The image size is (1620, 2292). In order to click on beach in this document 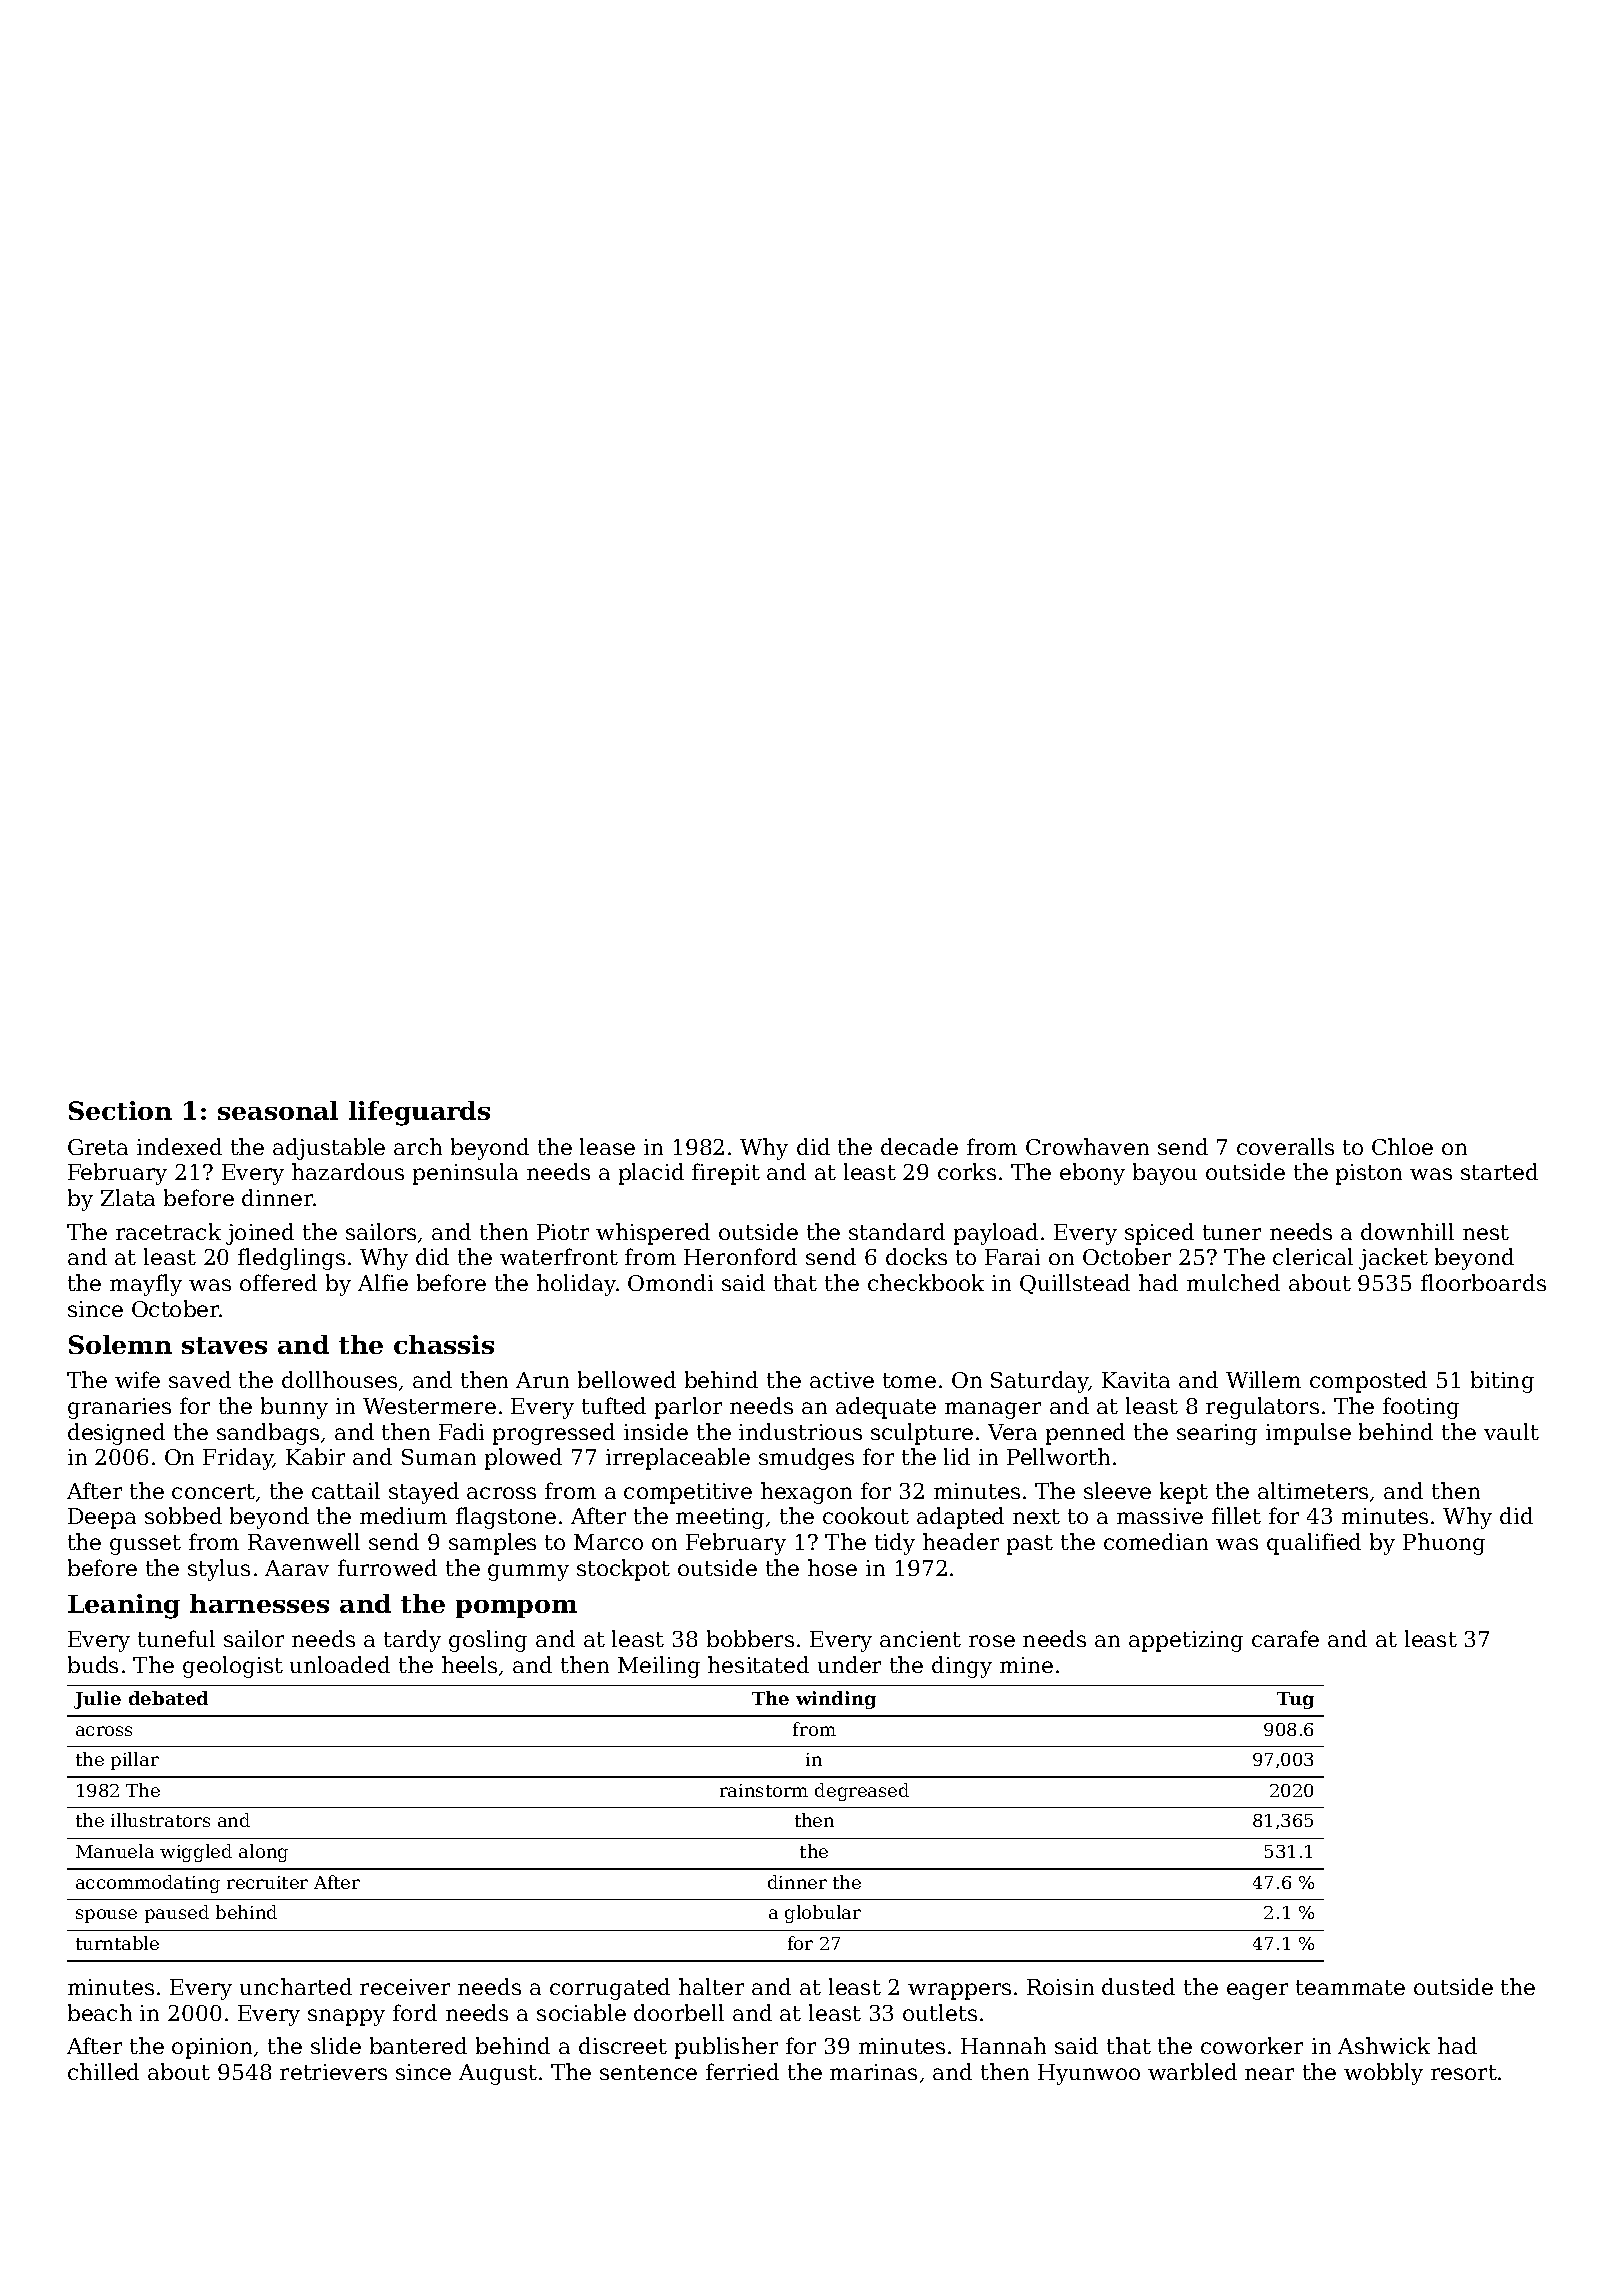, I will do `click(100, 2012)`.
